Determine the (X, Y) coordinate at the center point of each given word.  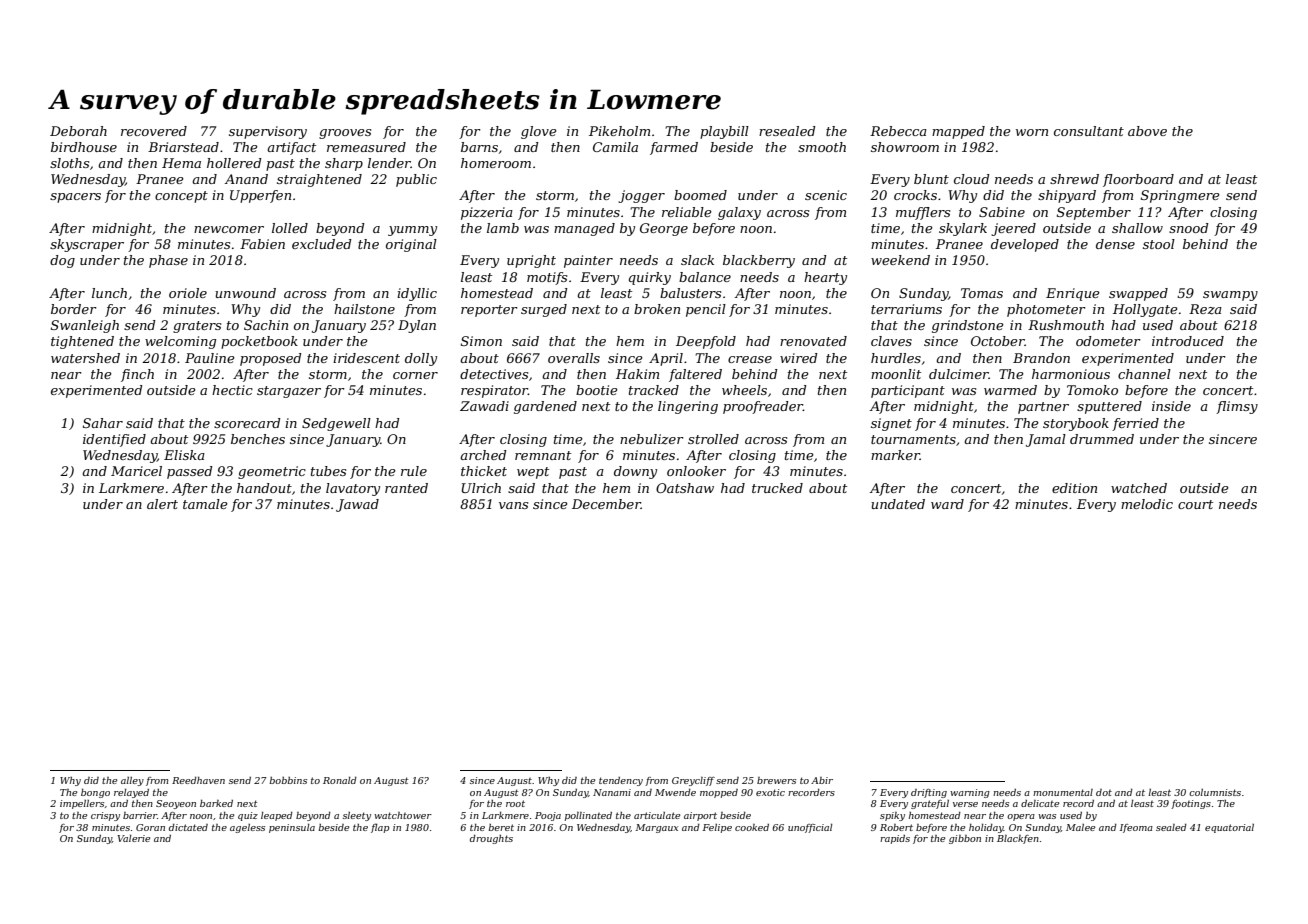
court (1195, 504)
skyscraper (87, 245)
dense (1115, 244)
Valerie (133, 838)
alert (162, 504)
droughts (491, 839)
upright (531, 261)
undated (898, 504)
